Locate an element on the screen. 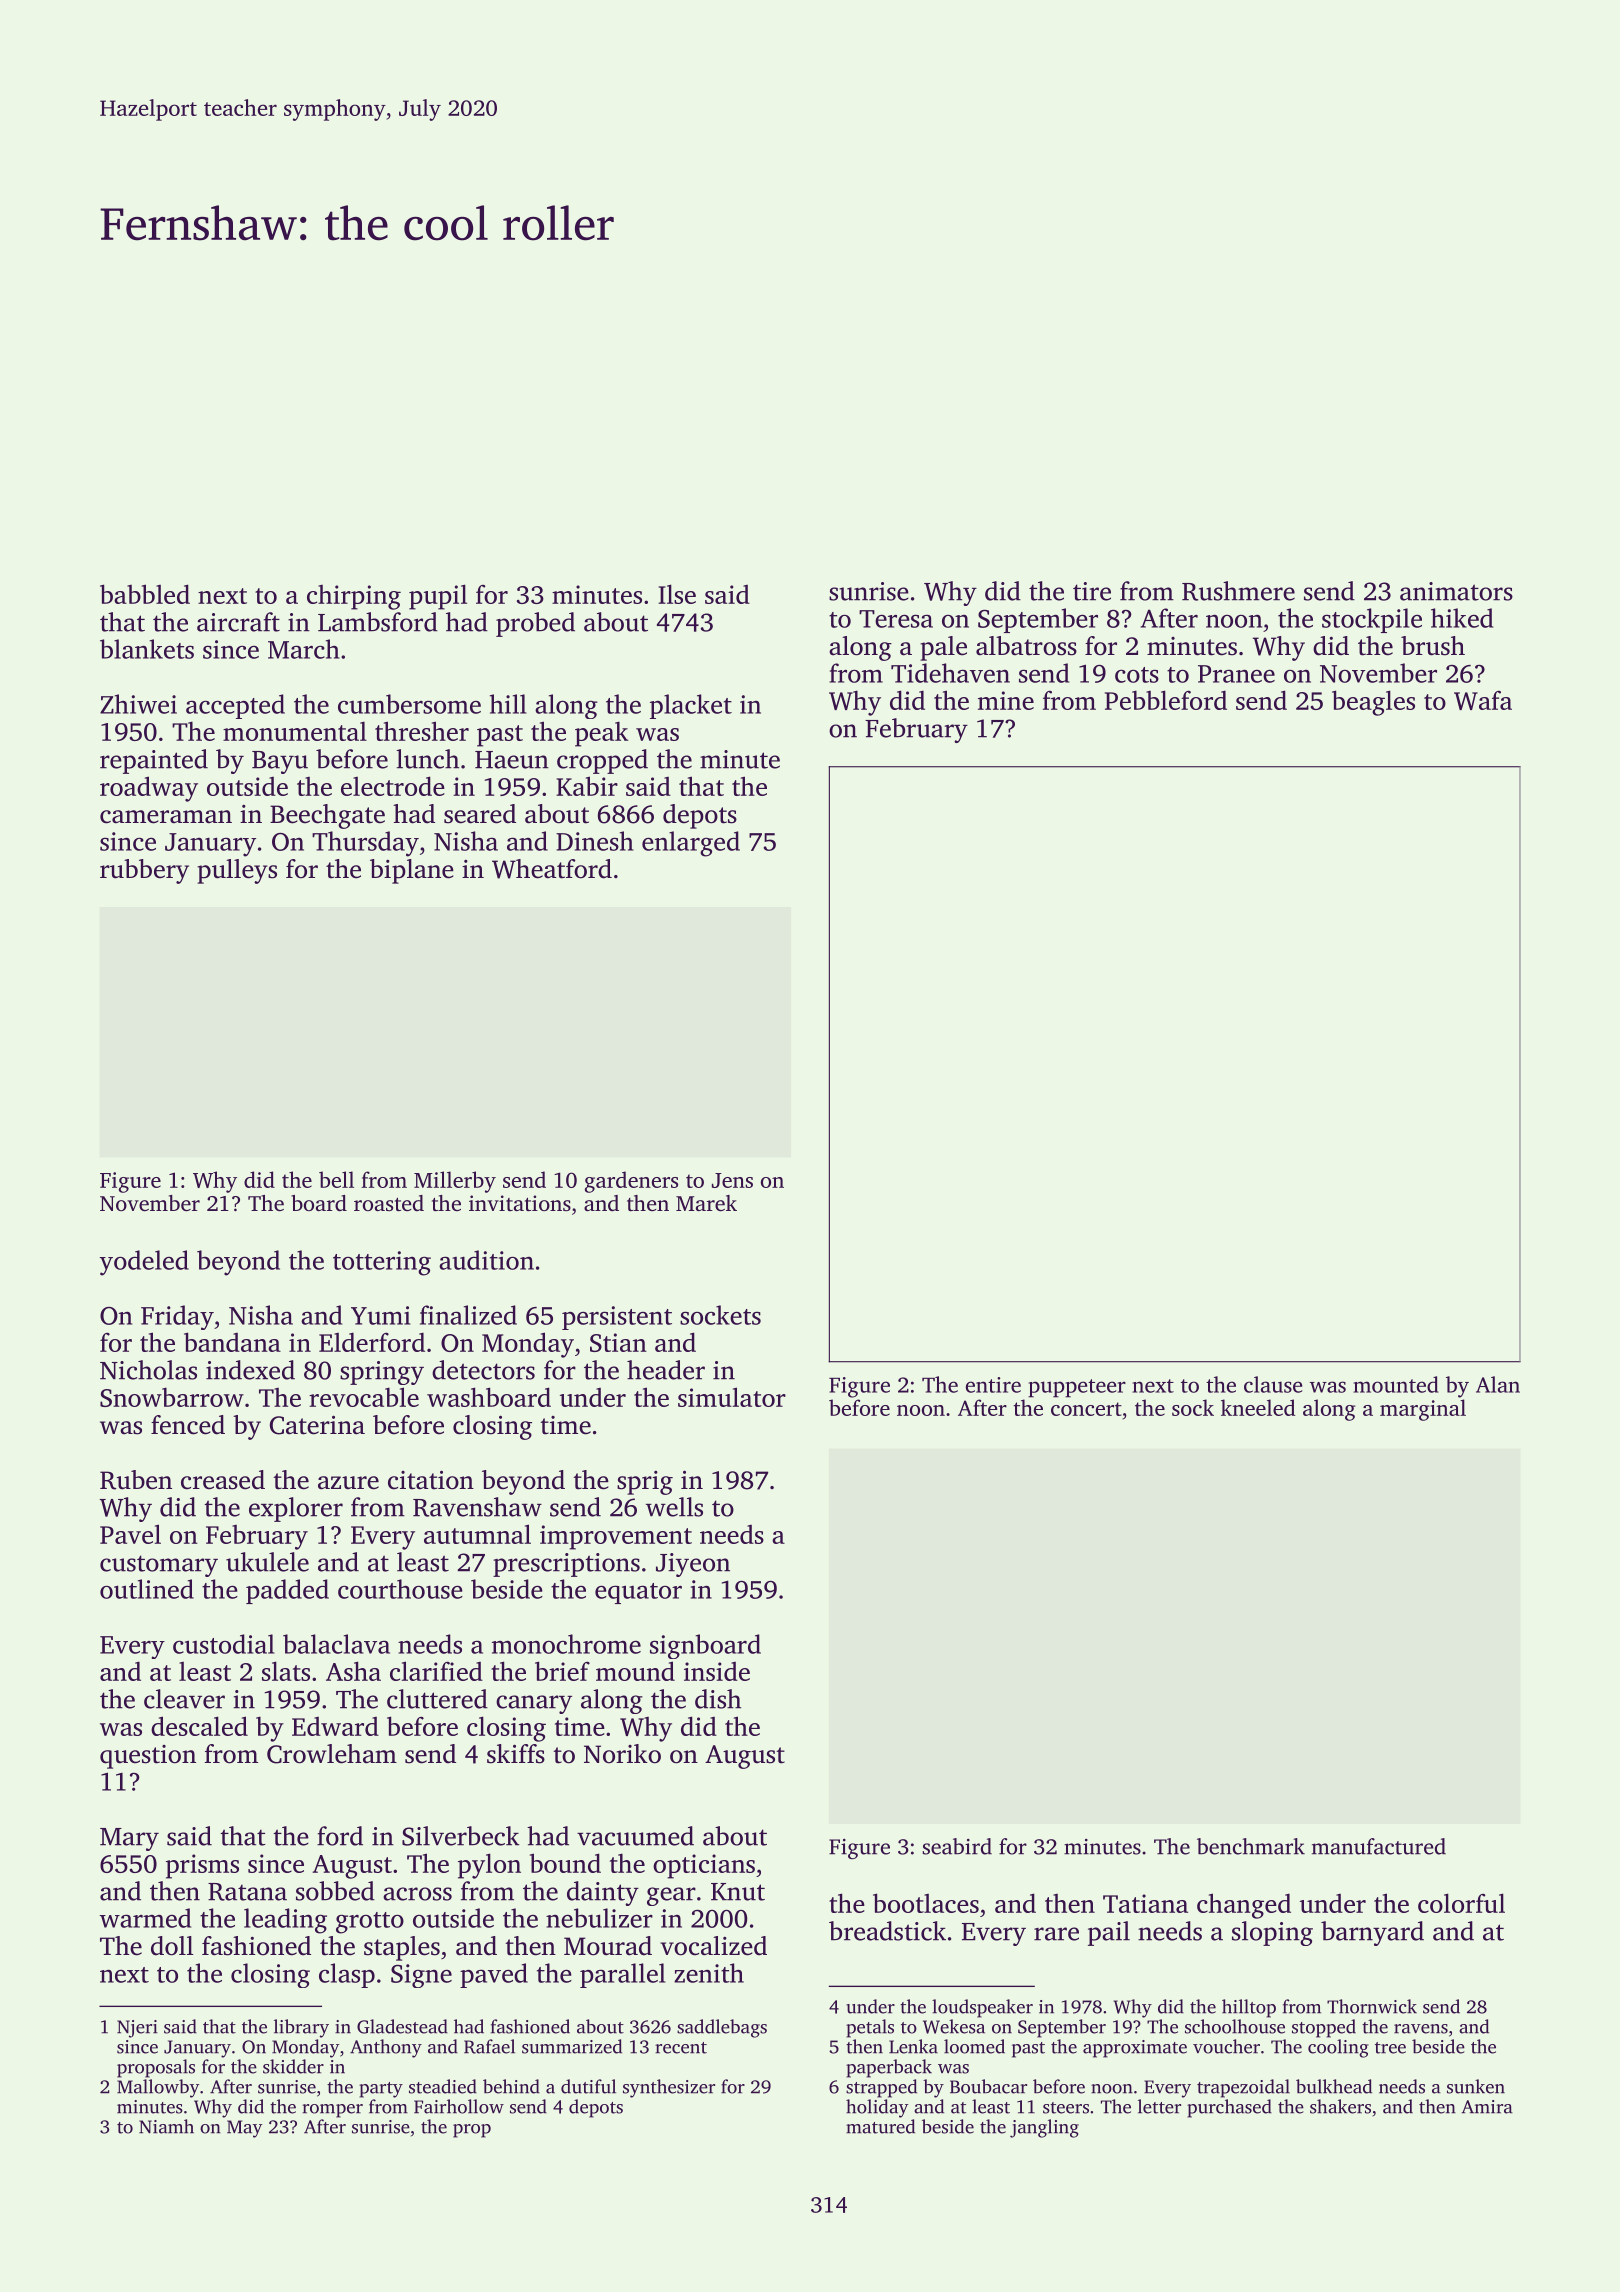  Teresa is located at coordinates (896, 619).
